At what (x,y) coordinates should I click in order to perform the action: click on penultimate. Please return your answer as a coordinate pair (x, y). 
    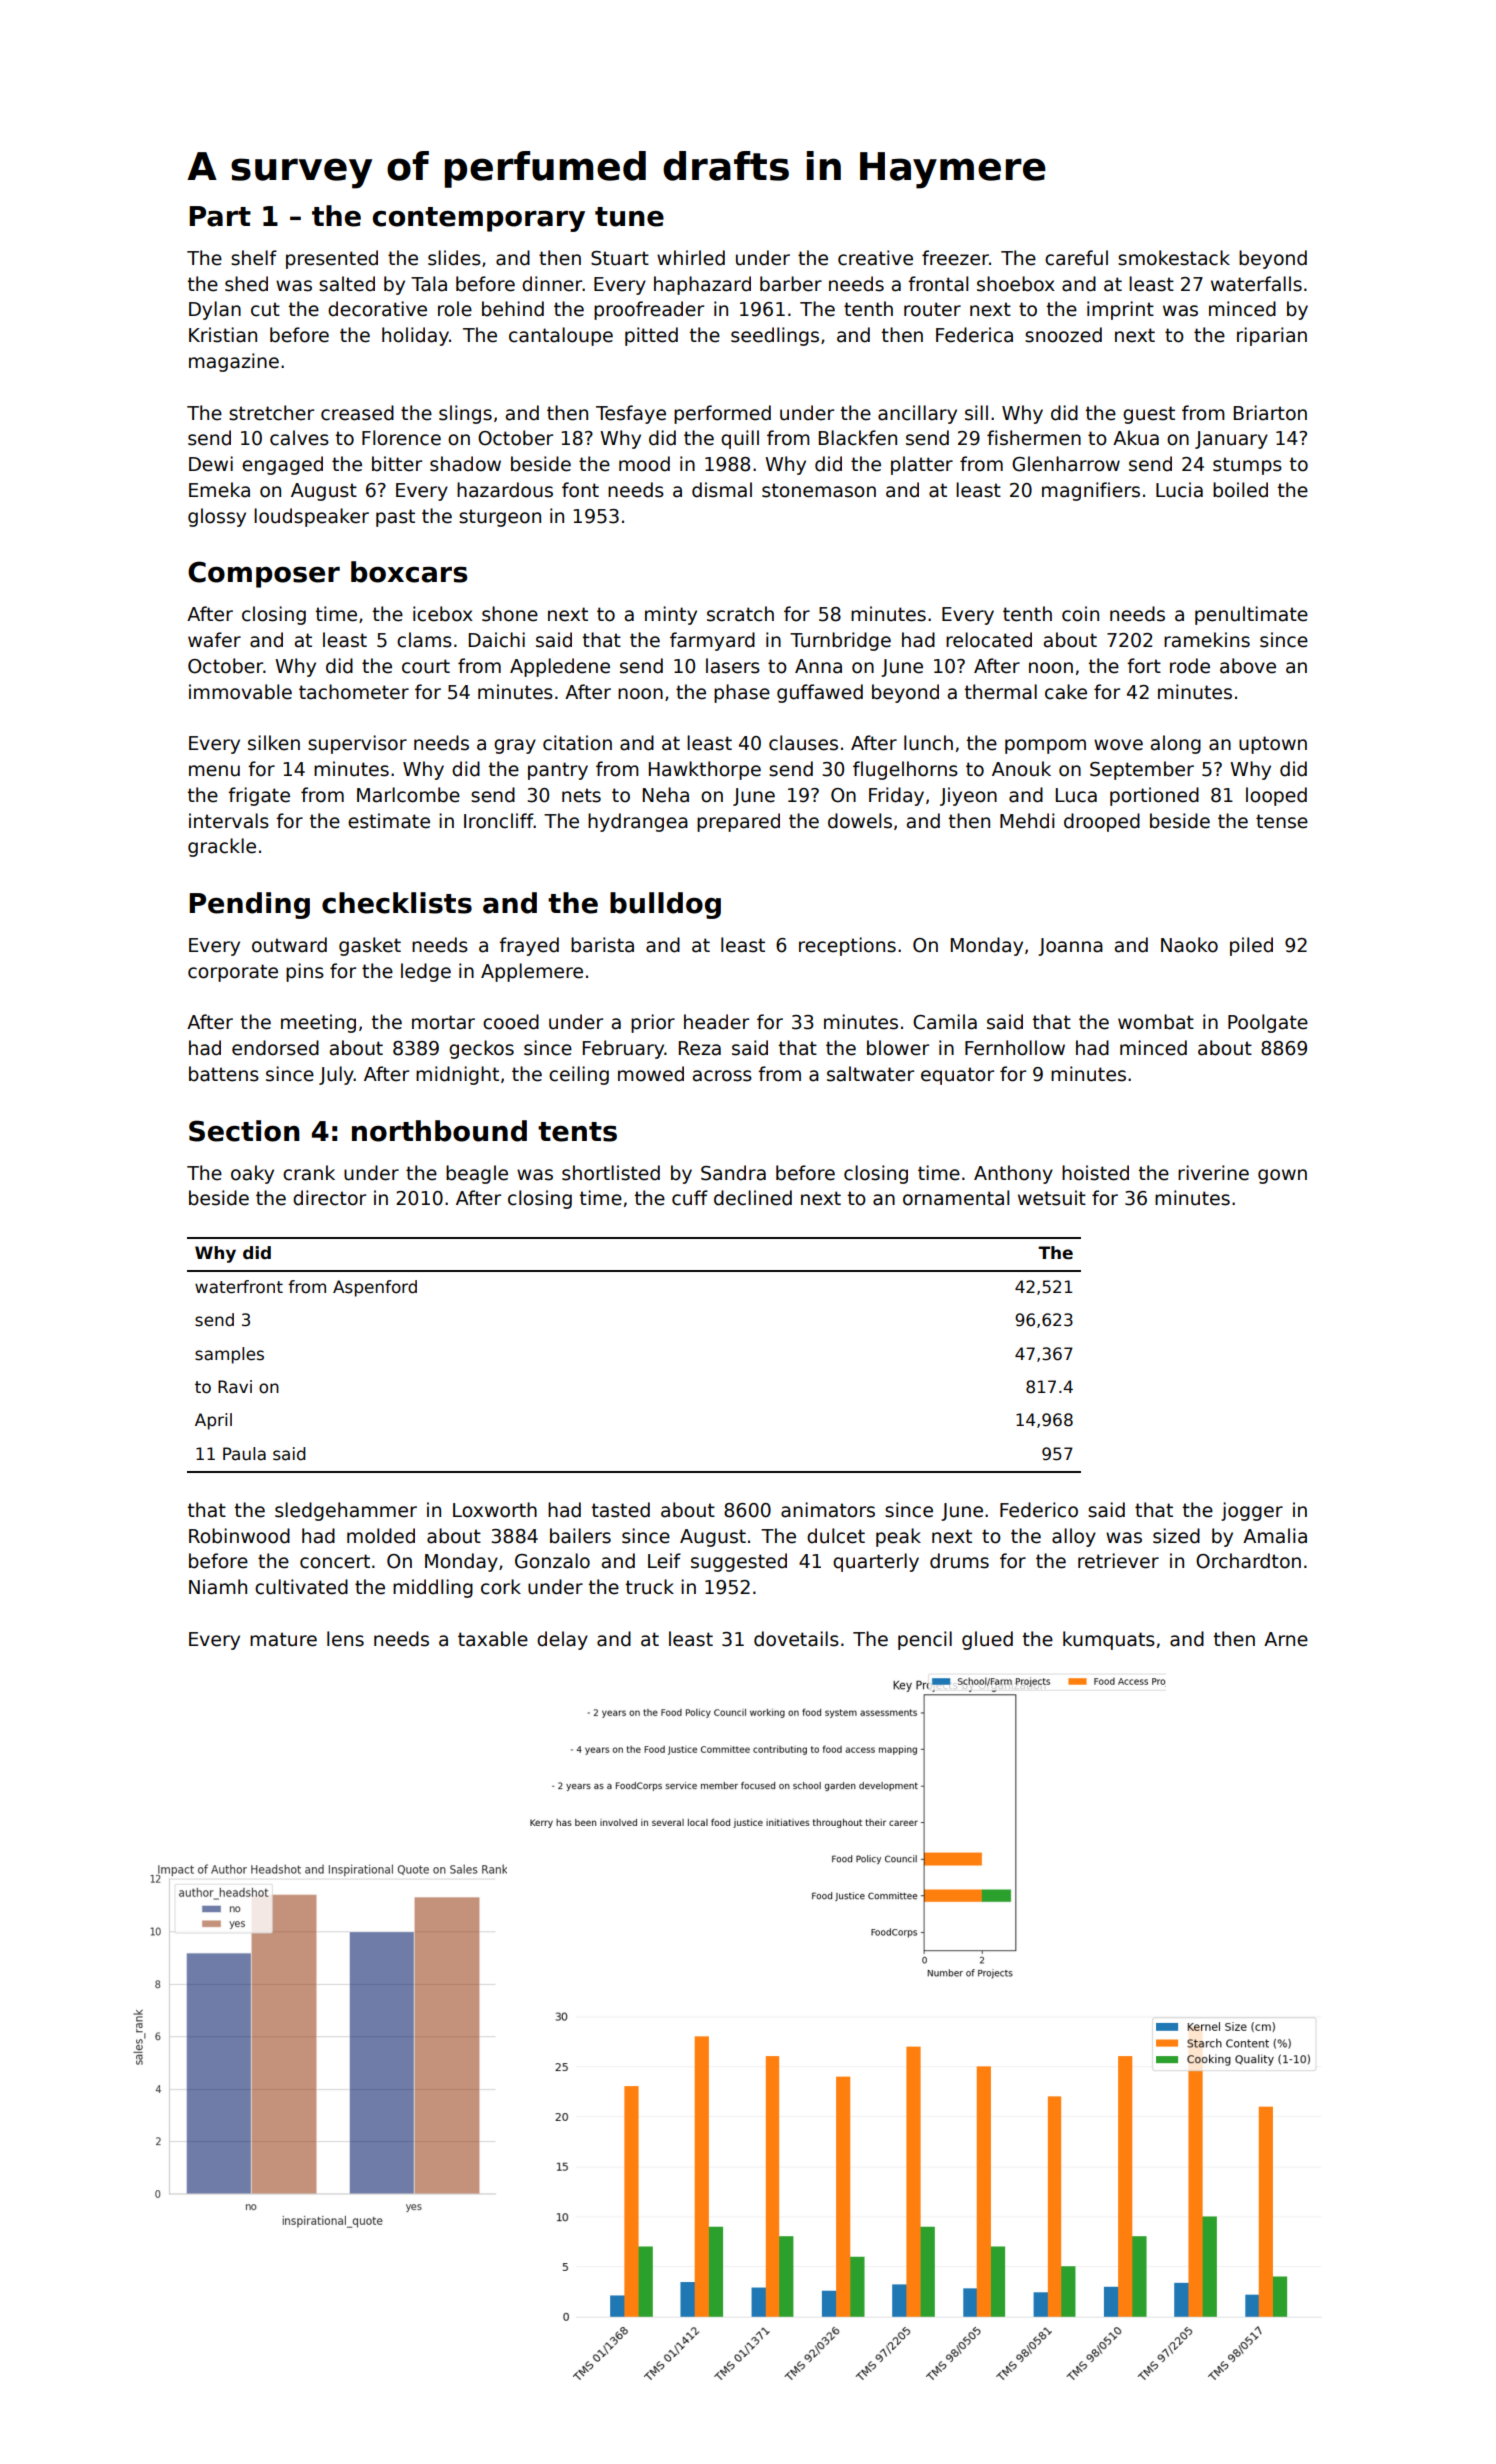
    Looking at the image, I should click on (1251, 615).
